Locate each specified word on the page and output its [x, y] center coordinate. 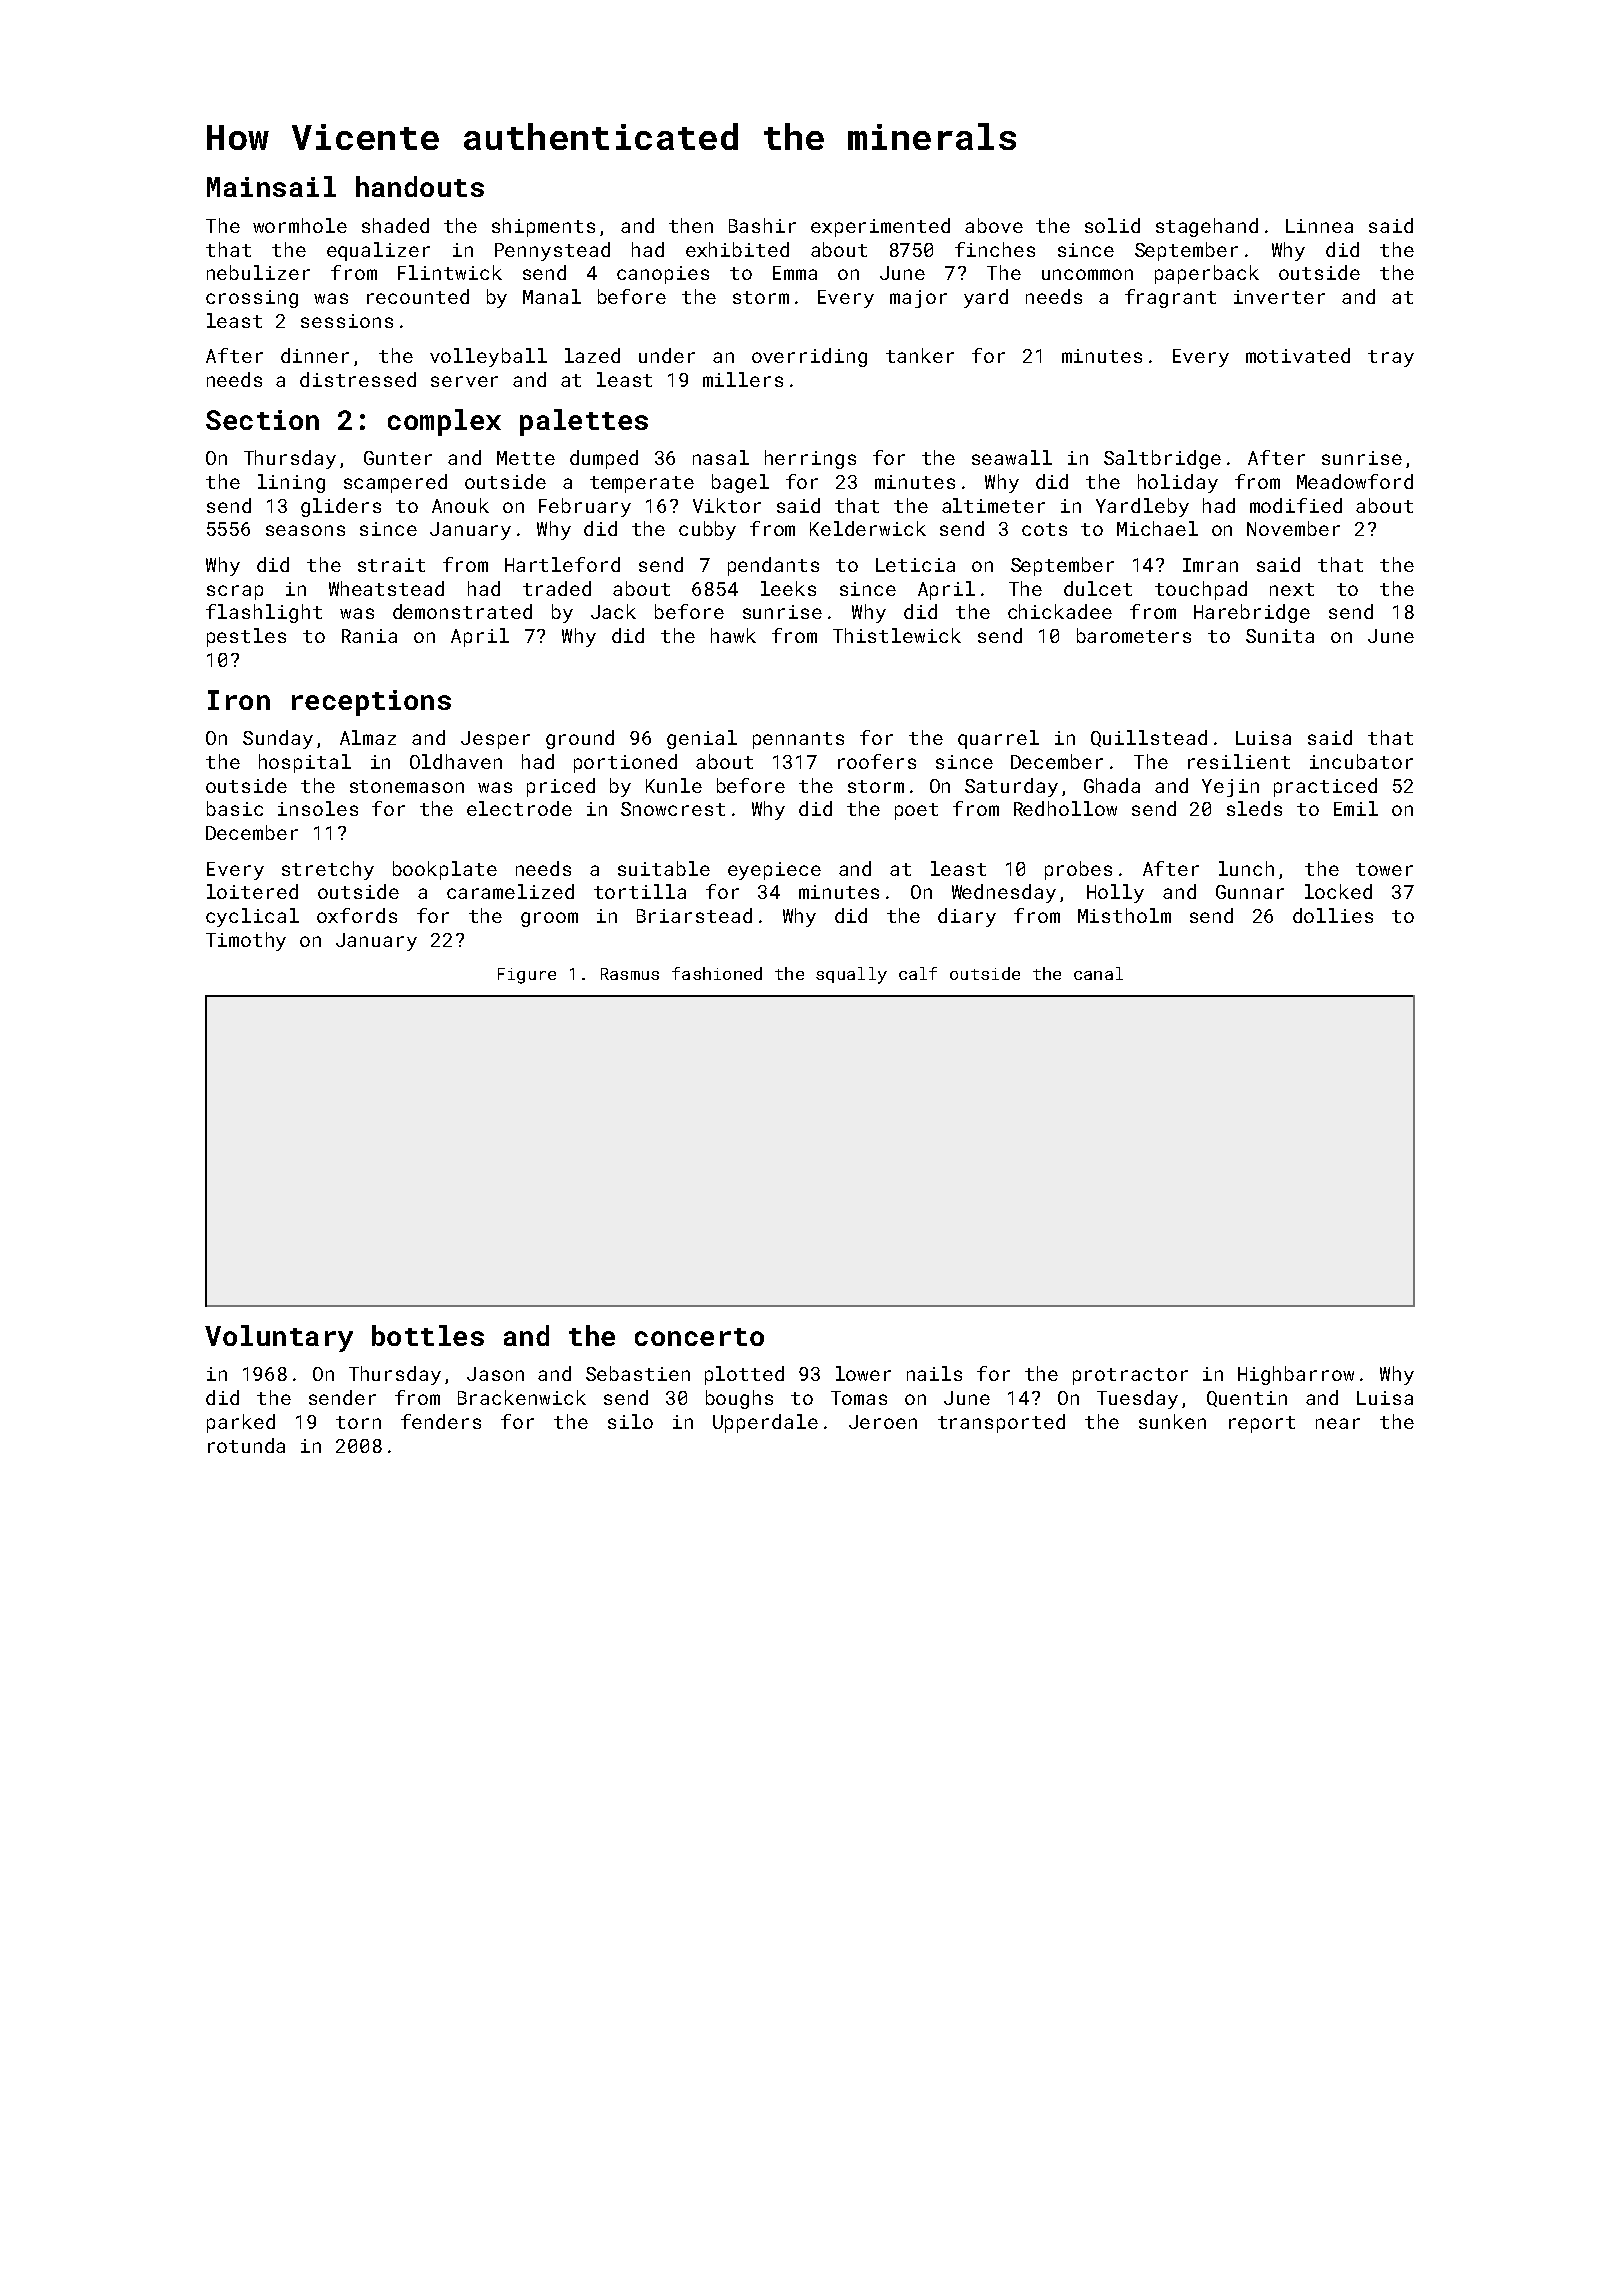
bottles [428, 1335]
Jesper [495, 740]
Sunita [1280, 636]
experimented [880, 227]
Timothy [246, 941]
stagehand [1207, 227]
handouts [420, 186]
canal [1098, 973]
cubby [707, 530]
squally [851, 975]
